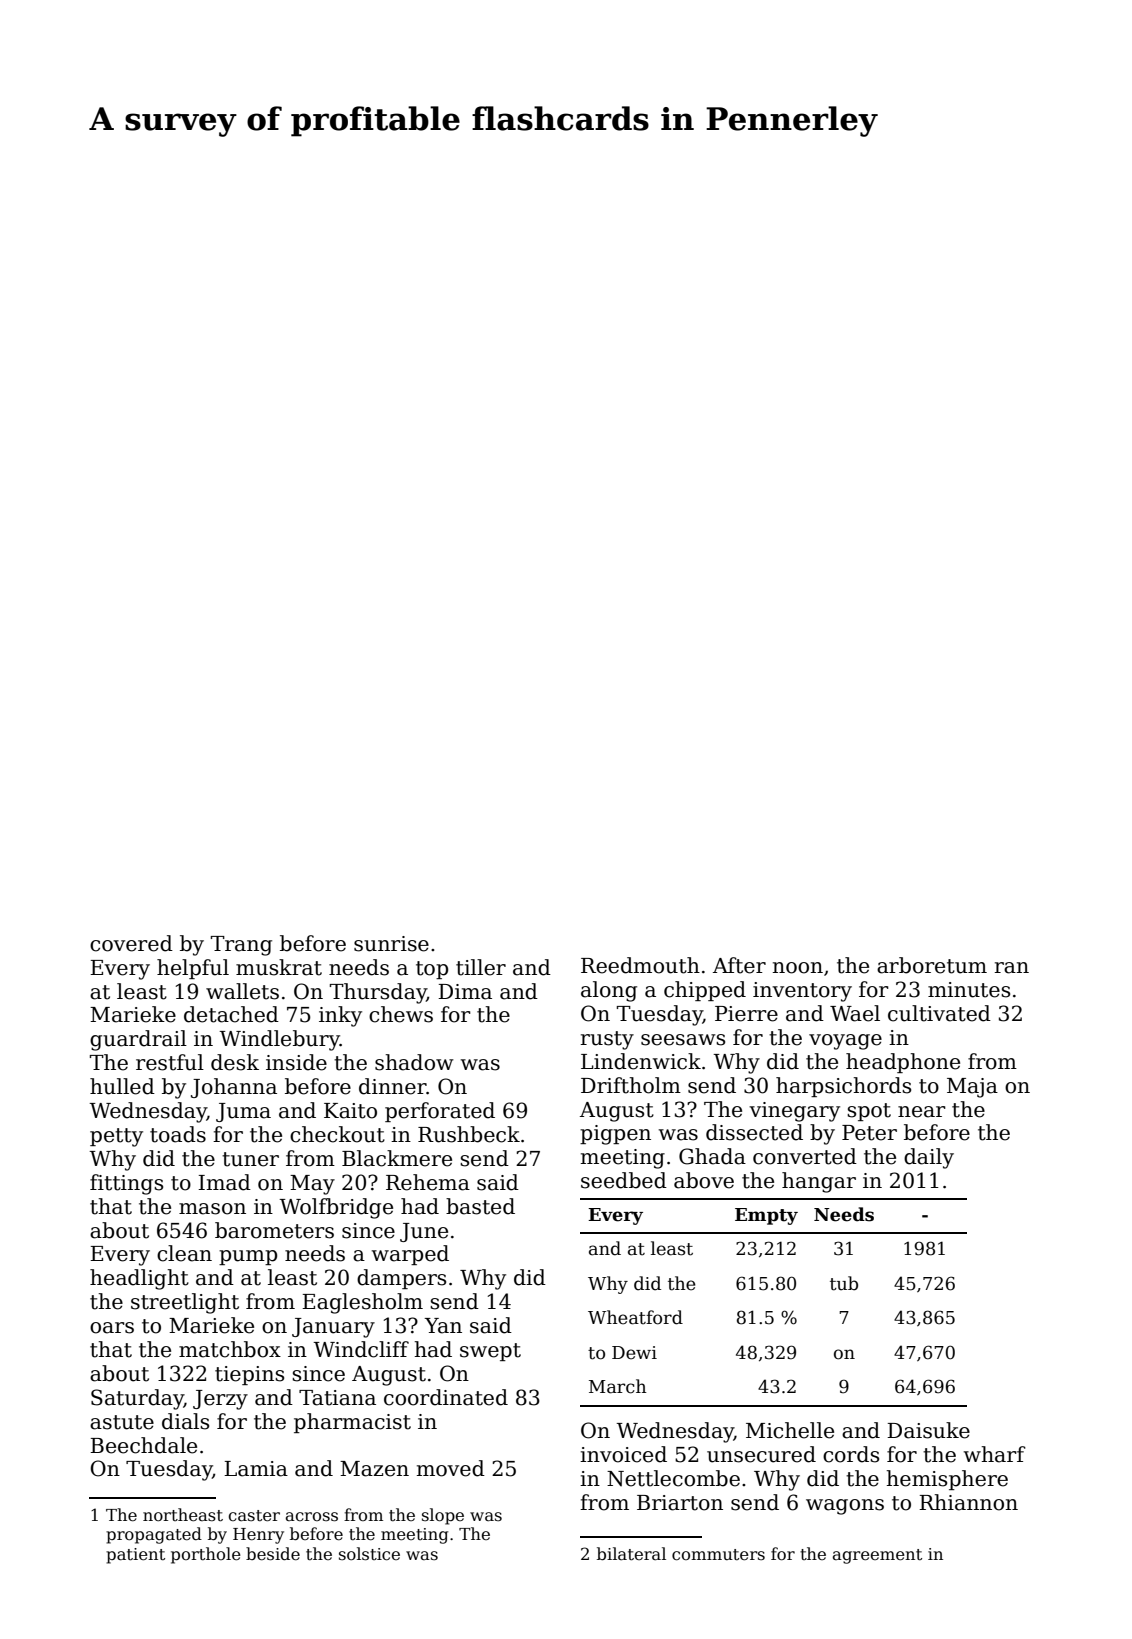  Describe the element at coordinates (185, 1303) in the image. I see `streetlight` at that location.
